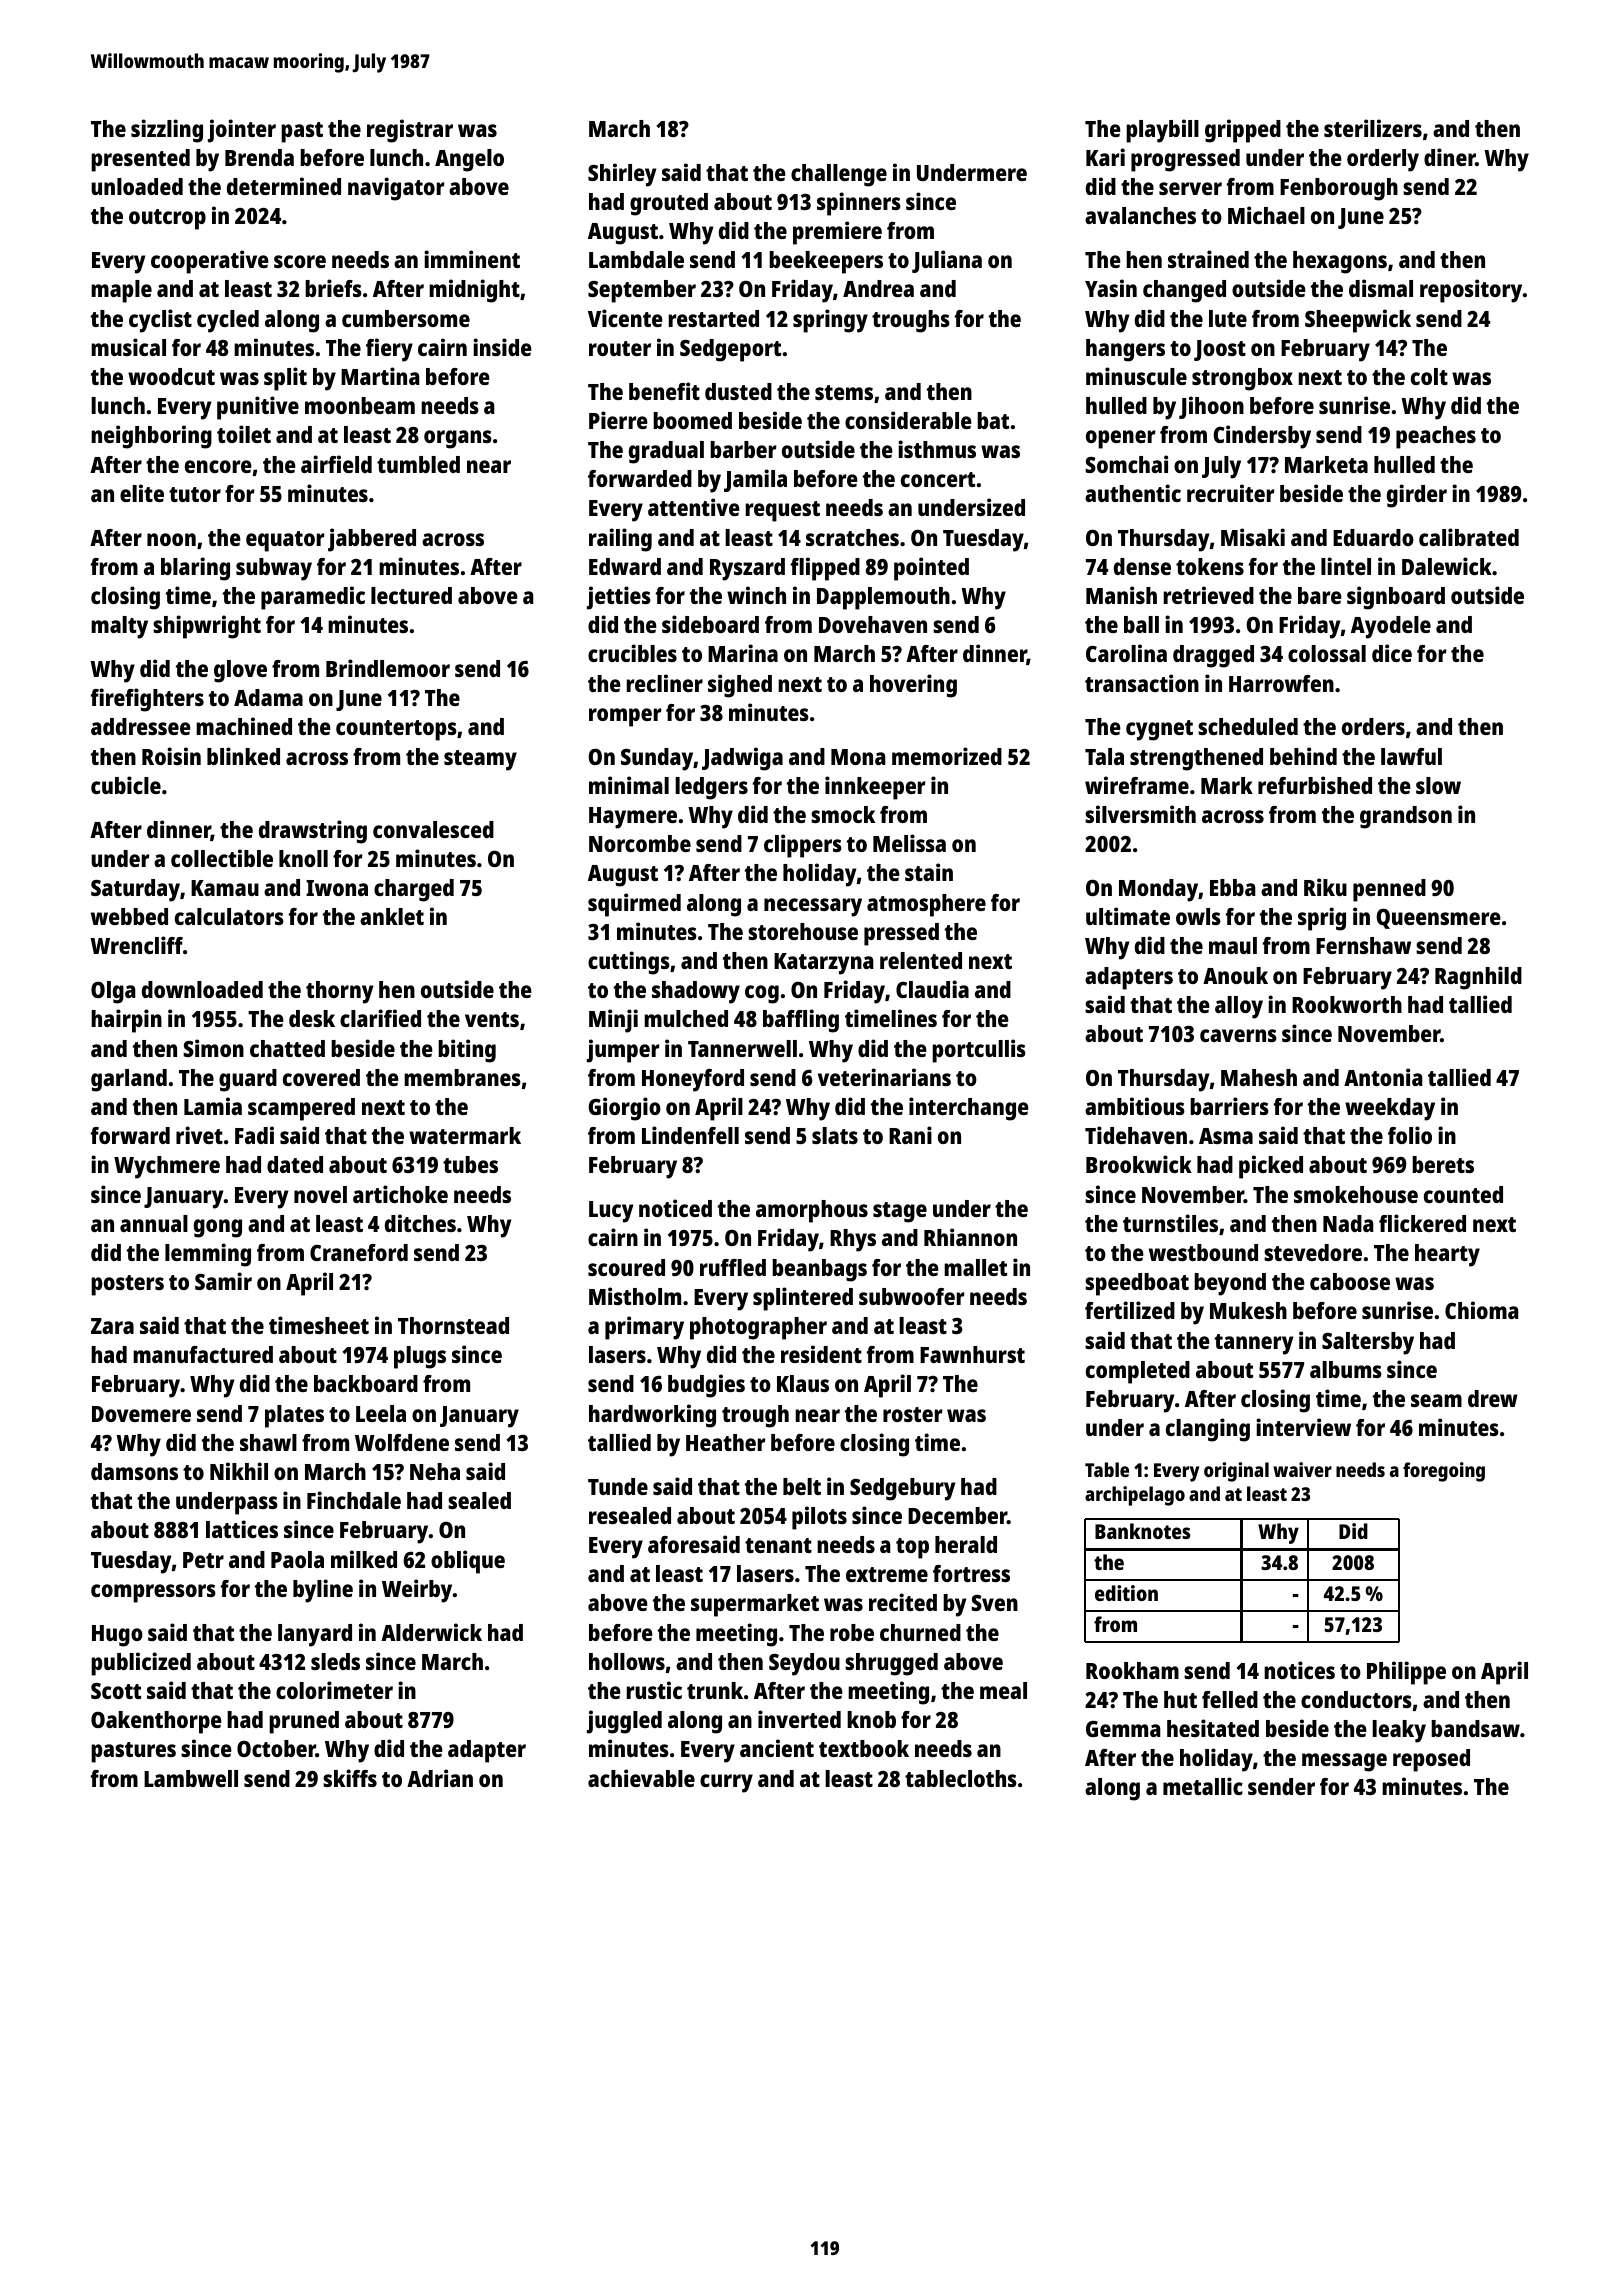 This screenshot has width=1620, height=2292. Describe the element at coordinates (947, 261) in the screenshot. I see `Juliana` at that location.
